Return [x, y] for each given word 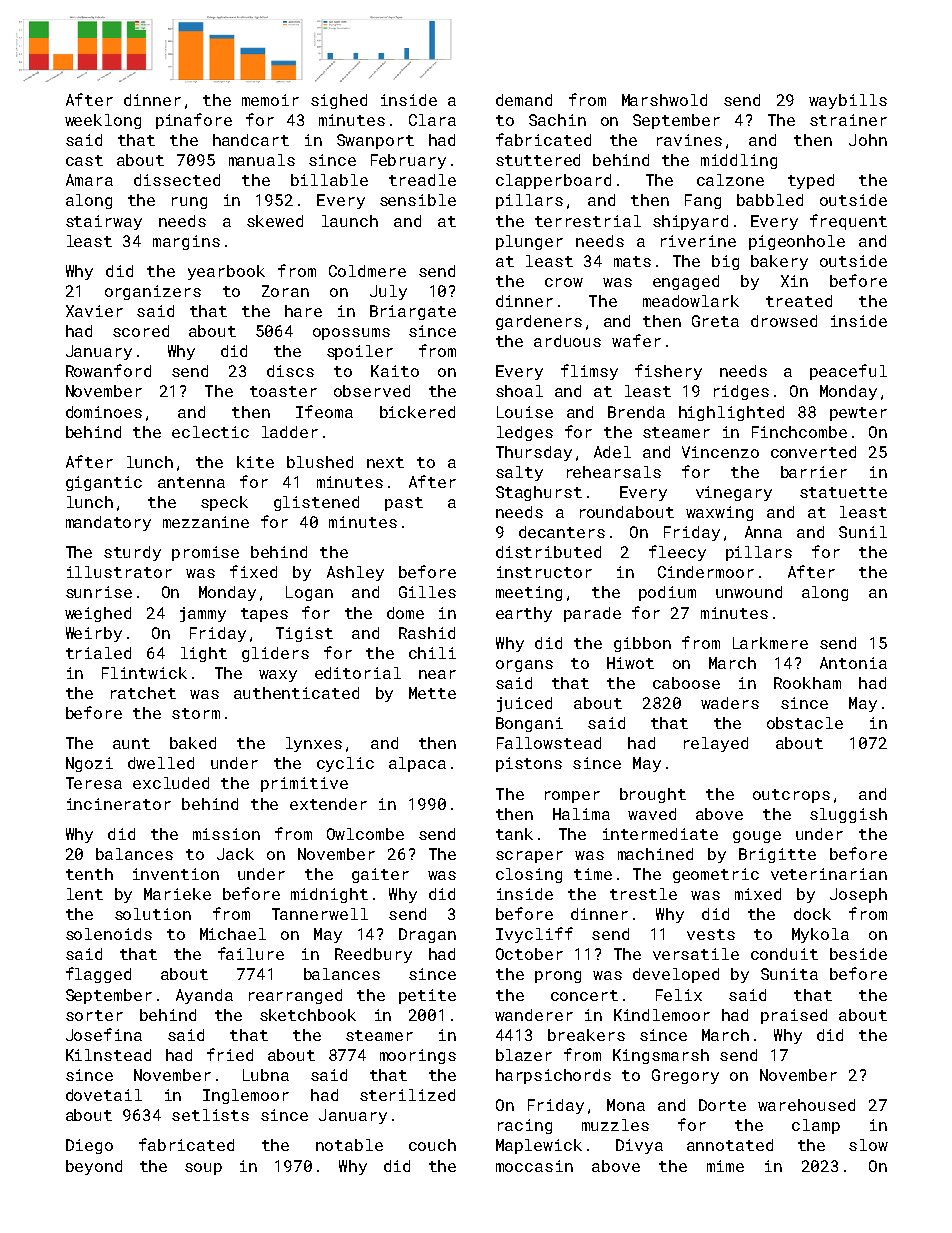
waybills [848, 101]
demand [524, 100]
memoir [270, 100]
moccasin [534, 1166]
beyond [94, 1167]
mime [725, 1166]
